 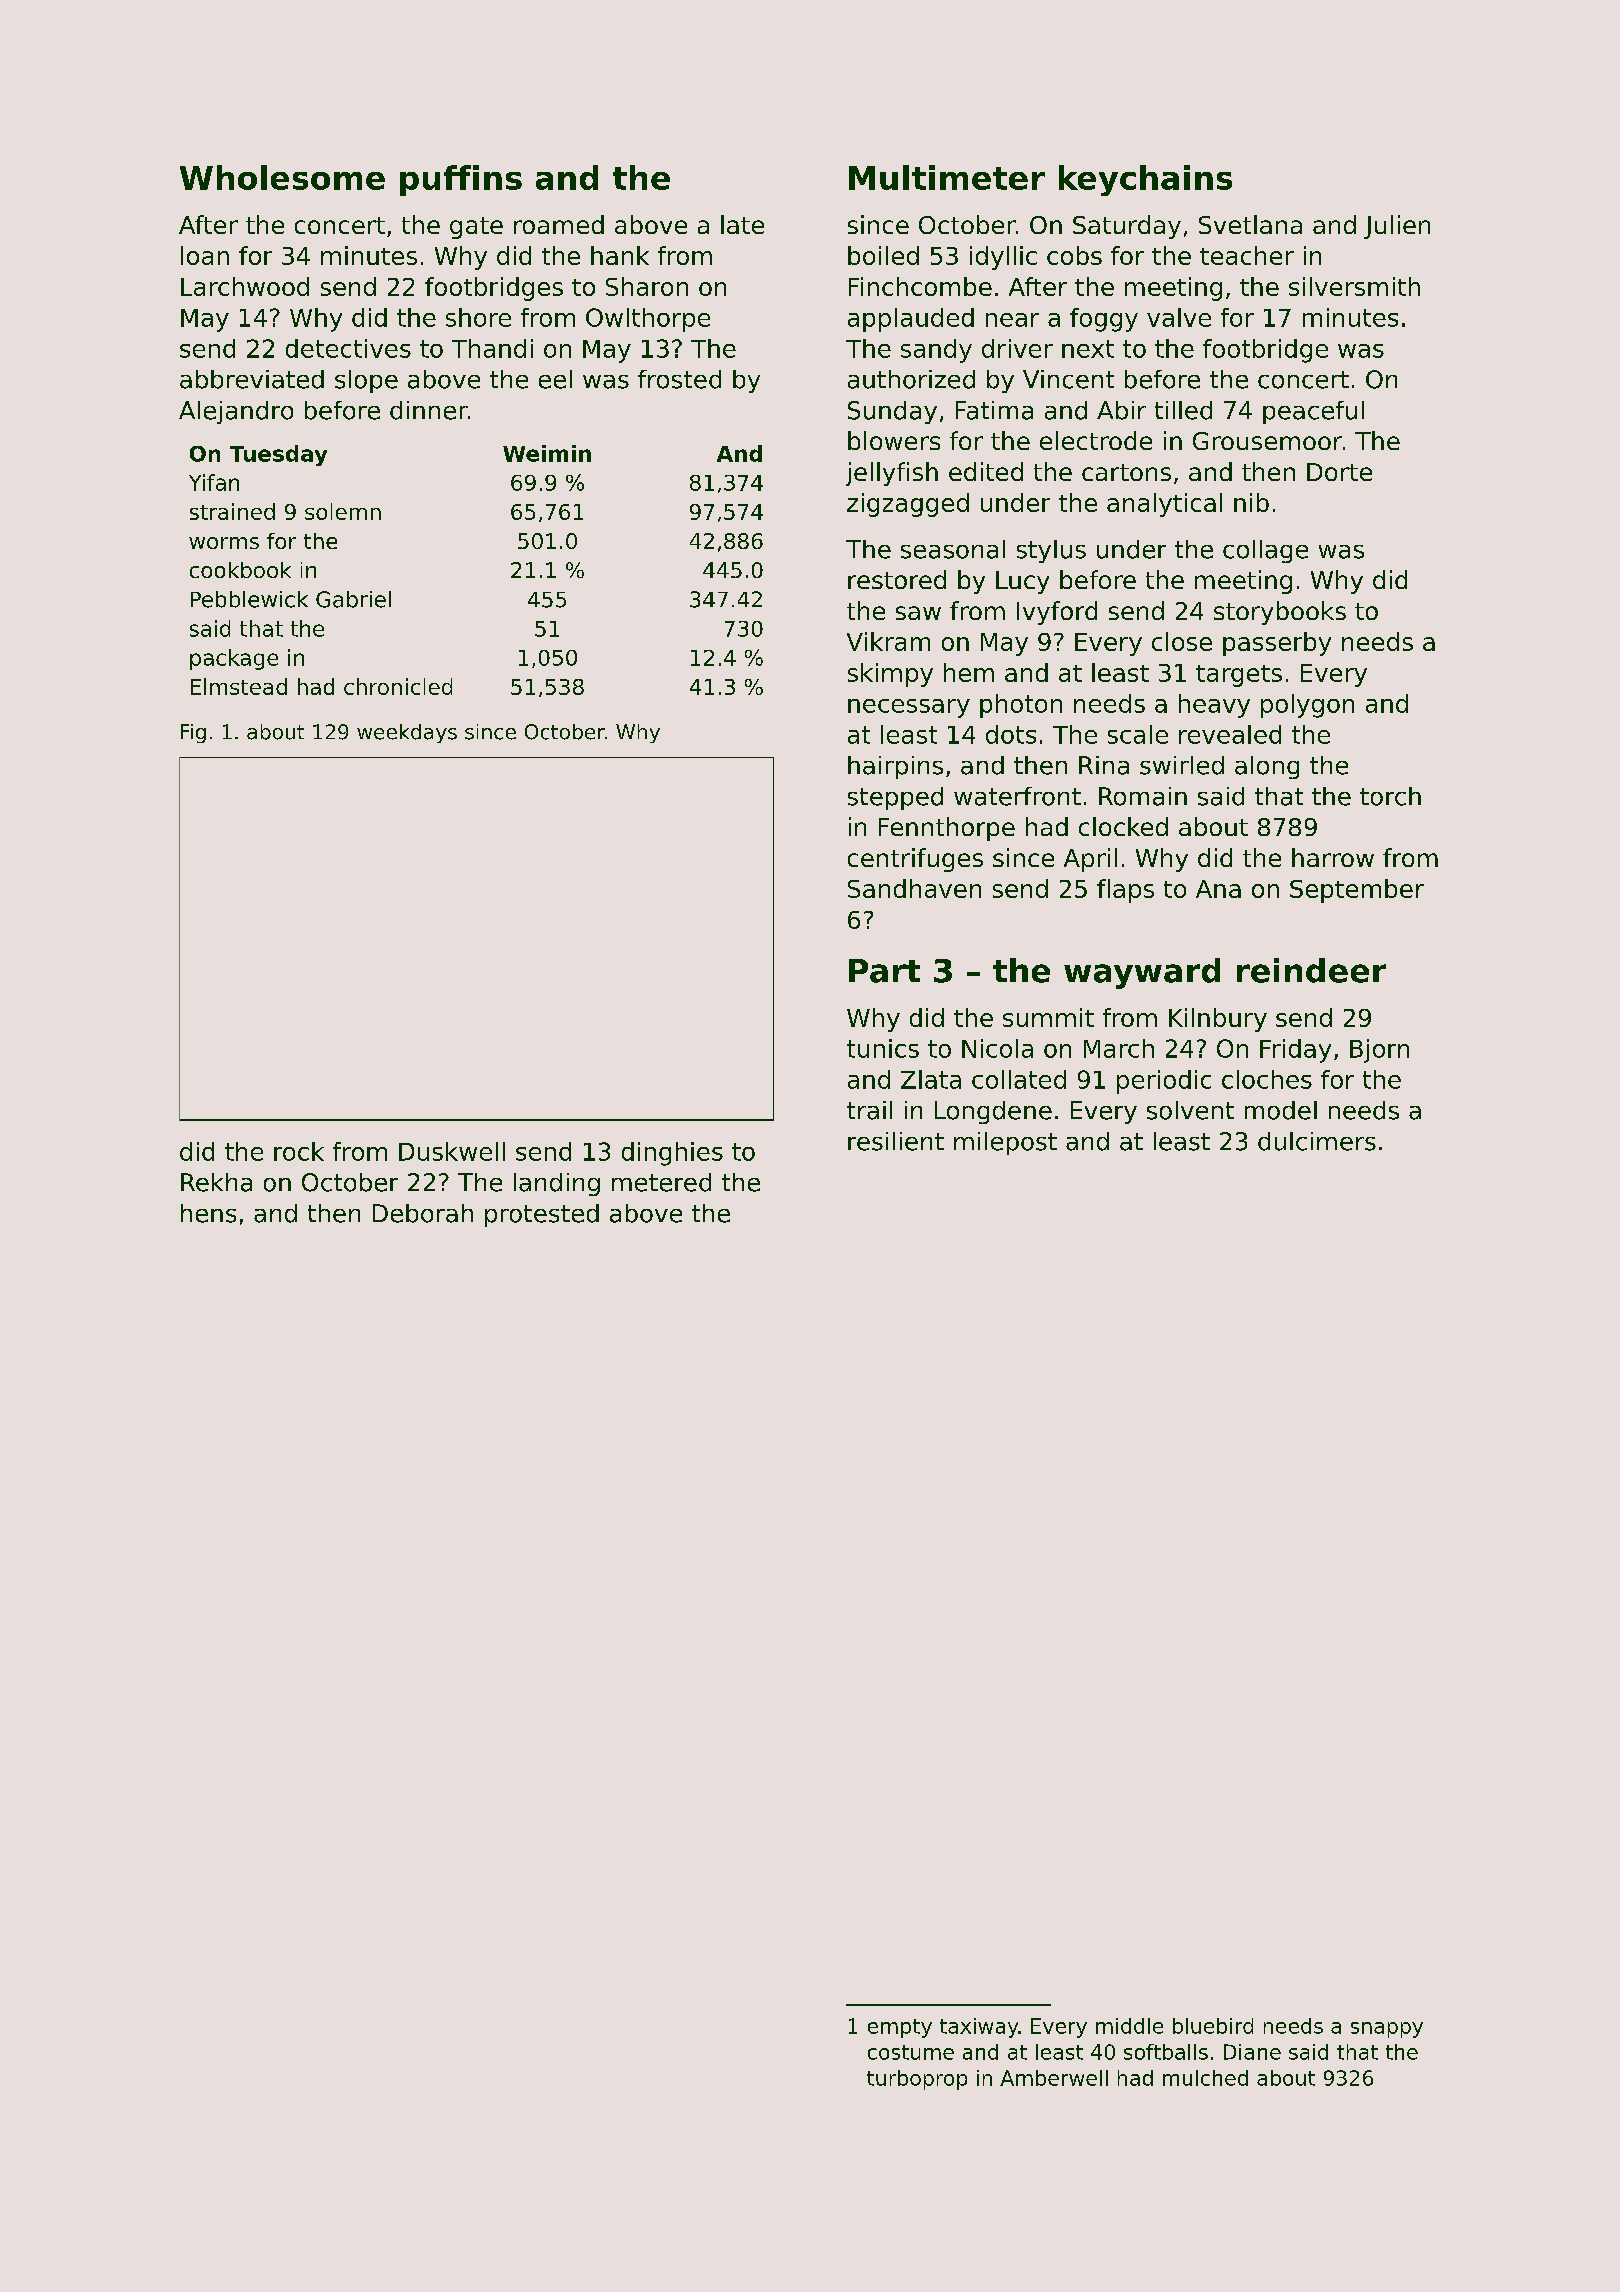 What do you see at coordinates (1317, 1141) in the screenshot?
I see `dulcimers` at bounding box center [1317, 1141].
